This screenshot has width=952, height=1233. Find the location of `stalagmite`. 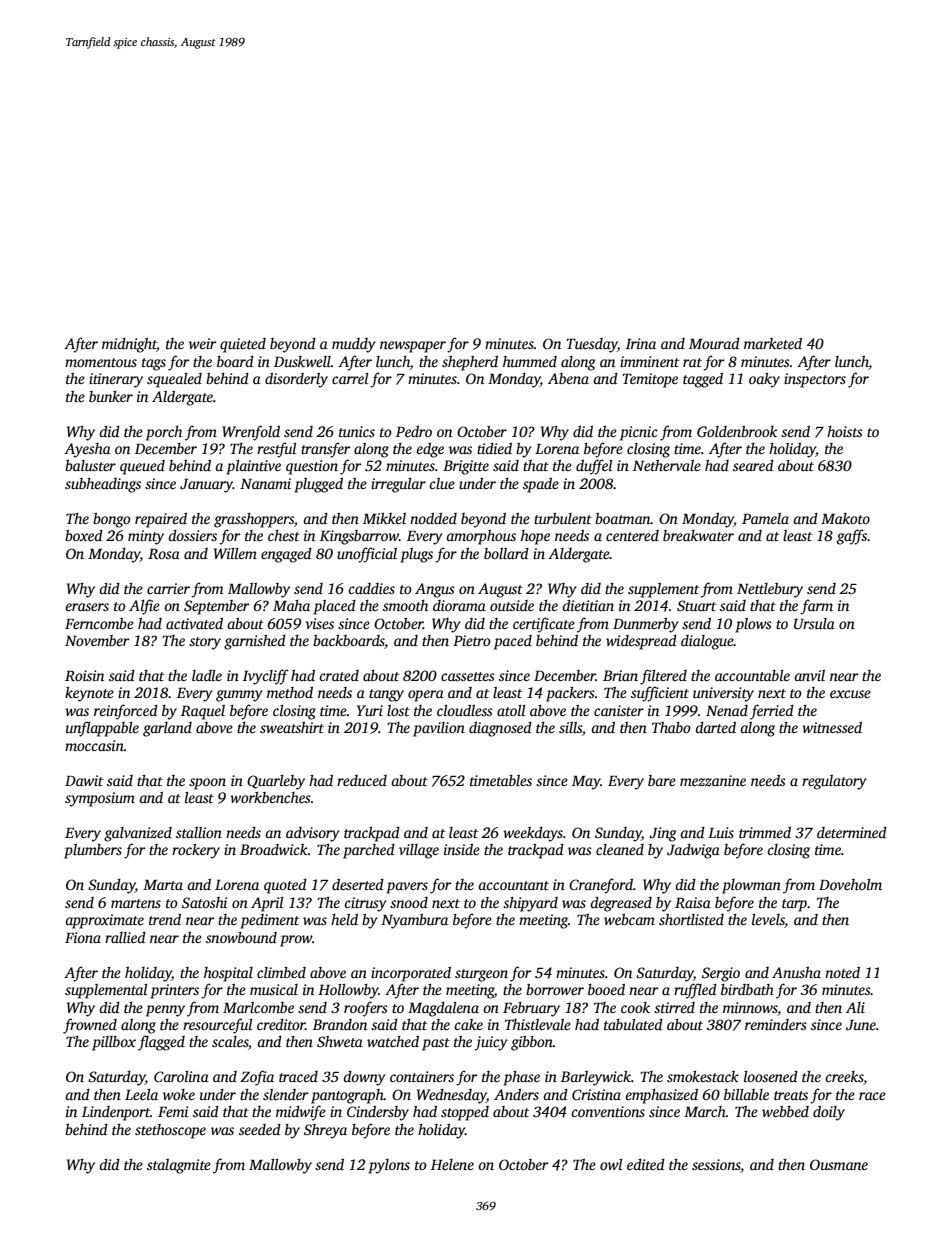

stalagmite is located at coordinates (179, 1166).
